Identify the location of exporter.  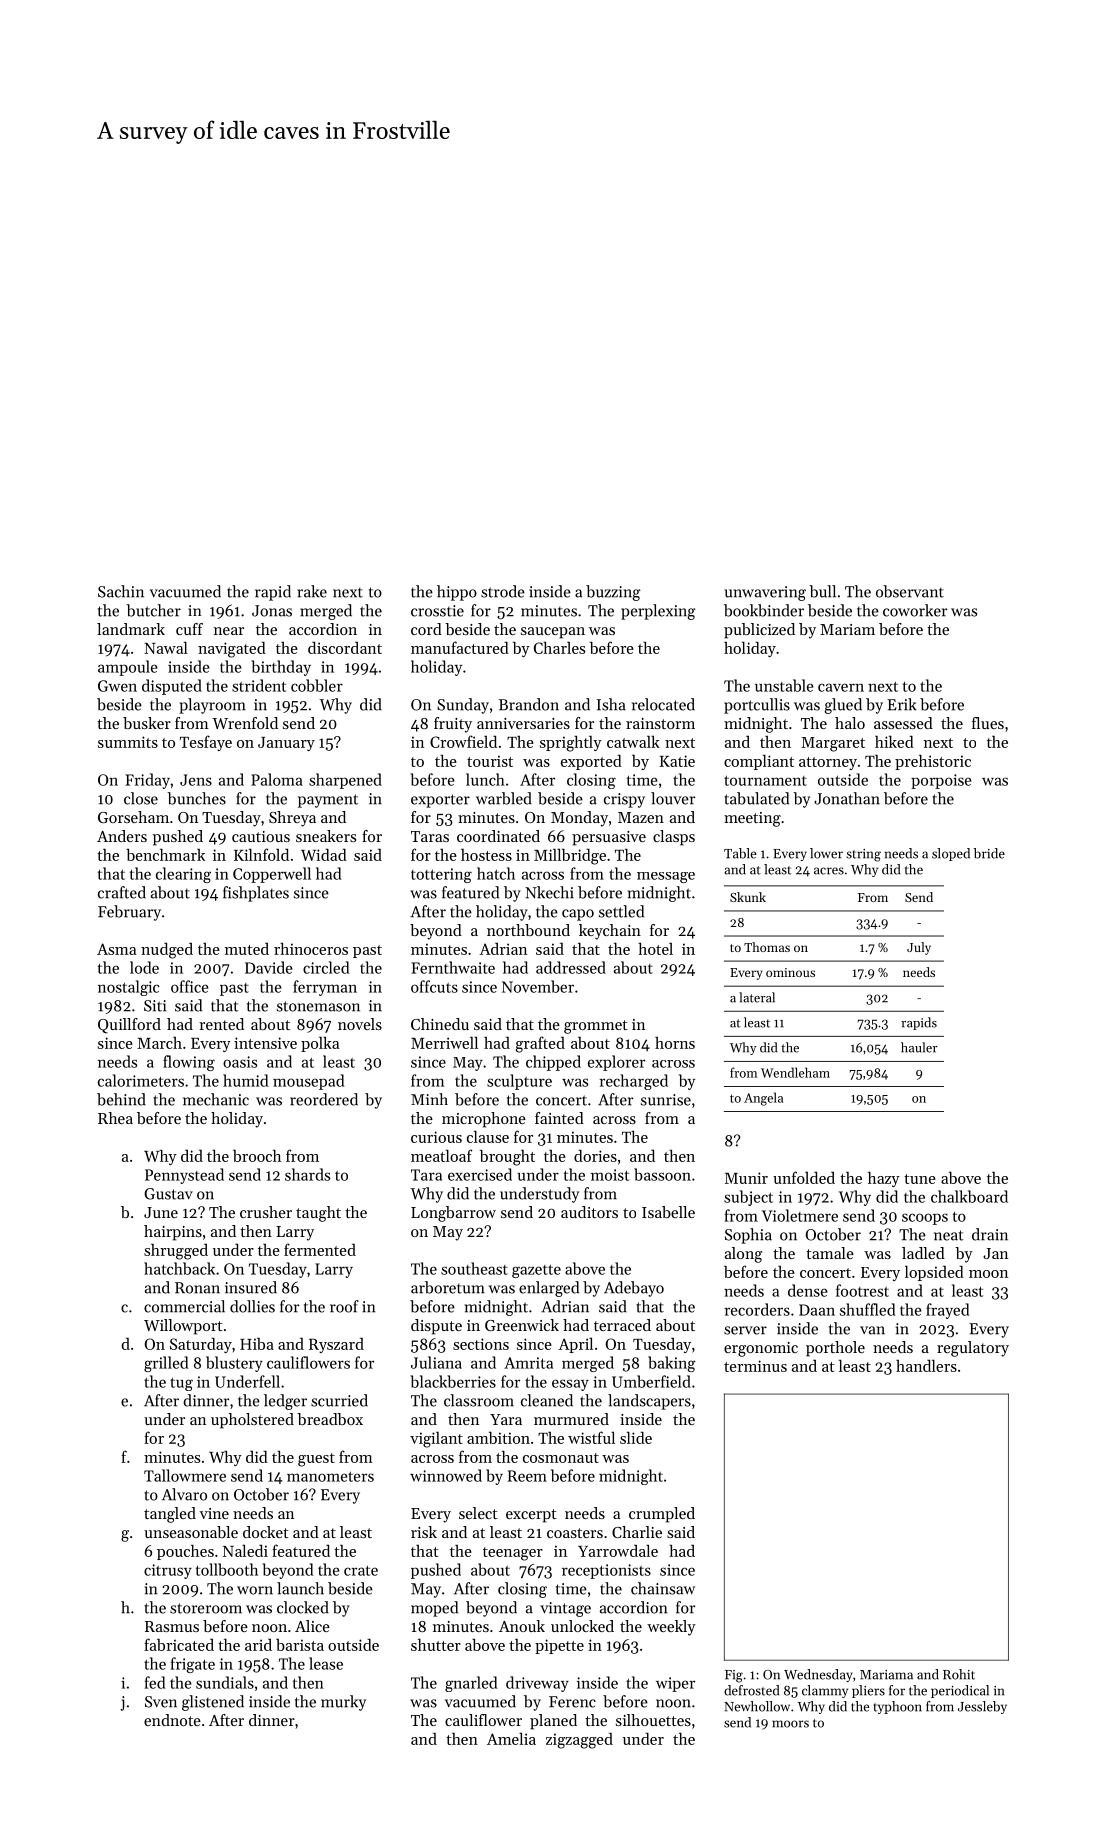
(440, 801).
